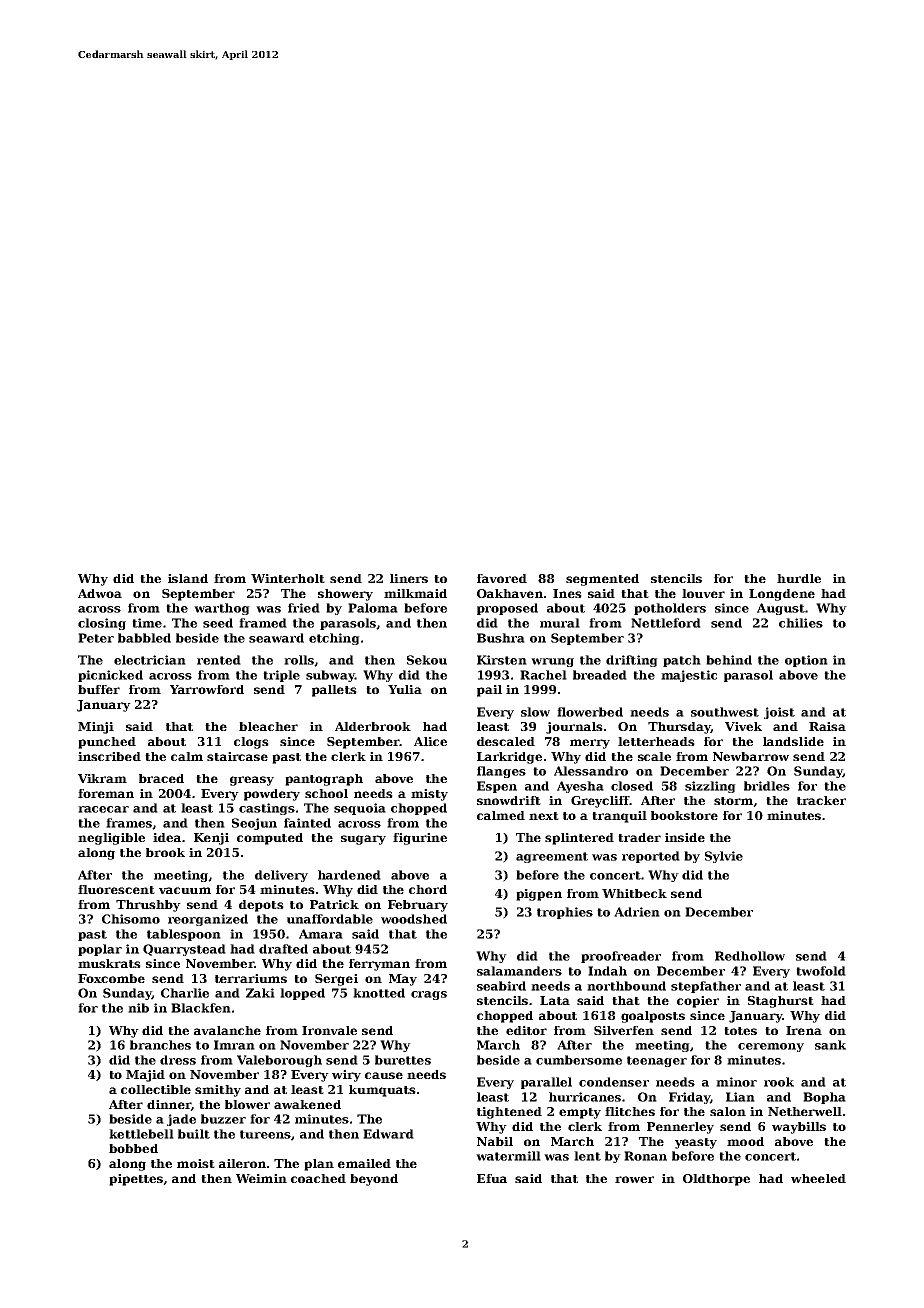 This page has width=924, height=1308. Describe the element at coordinates (602, 580) in the page. I see `segmented` at that location.
